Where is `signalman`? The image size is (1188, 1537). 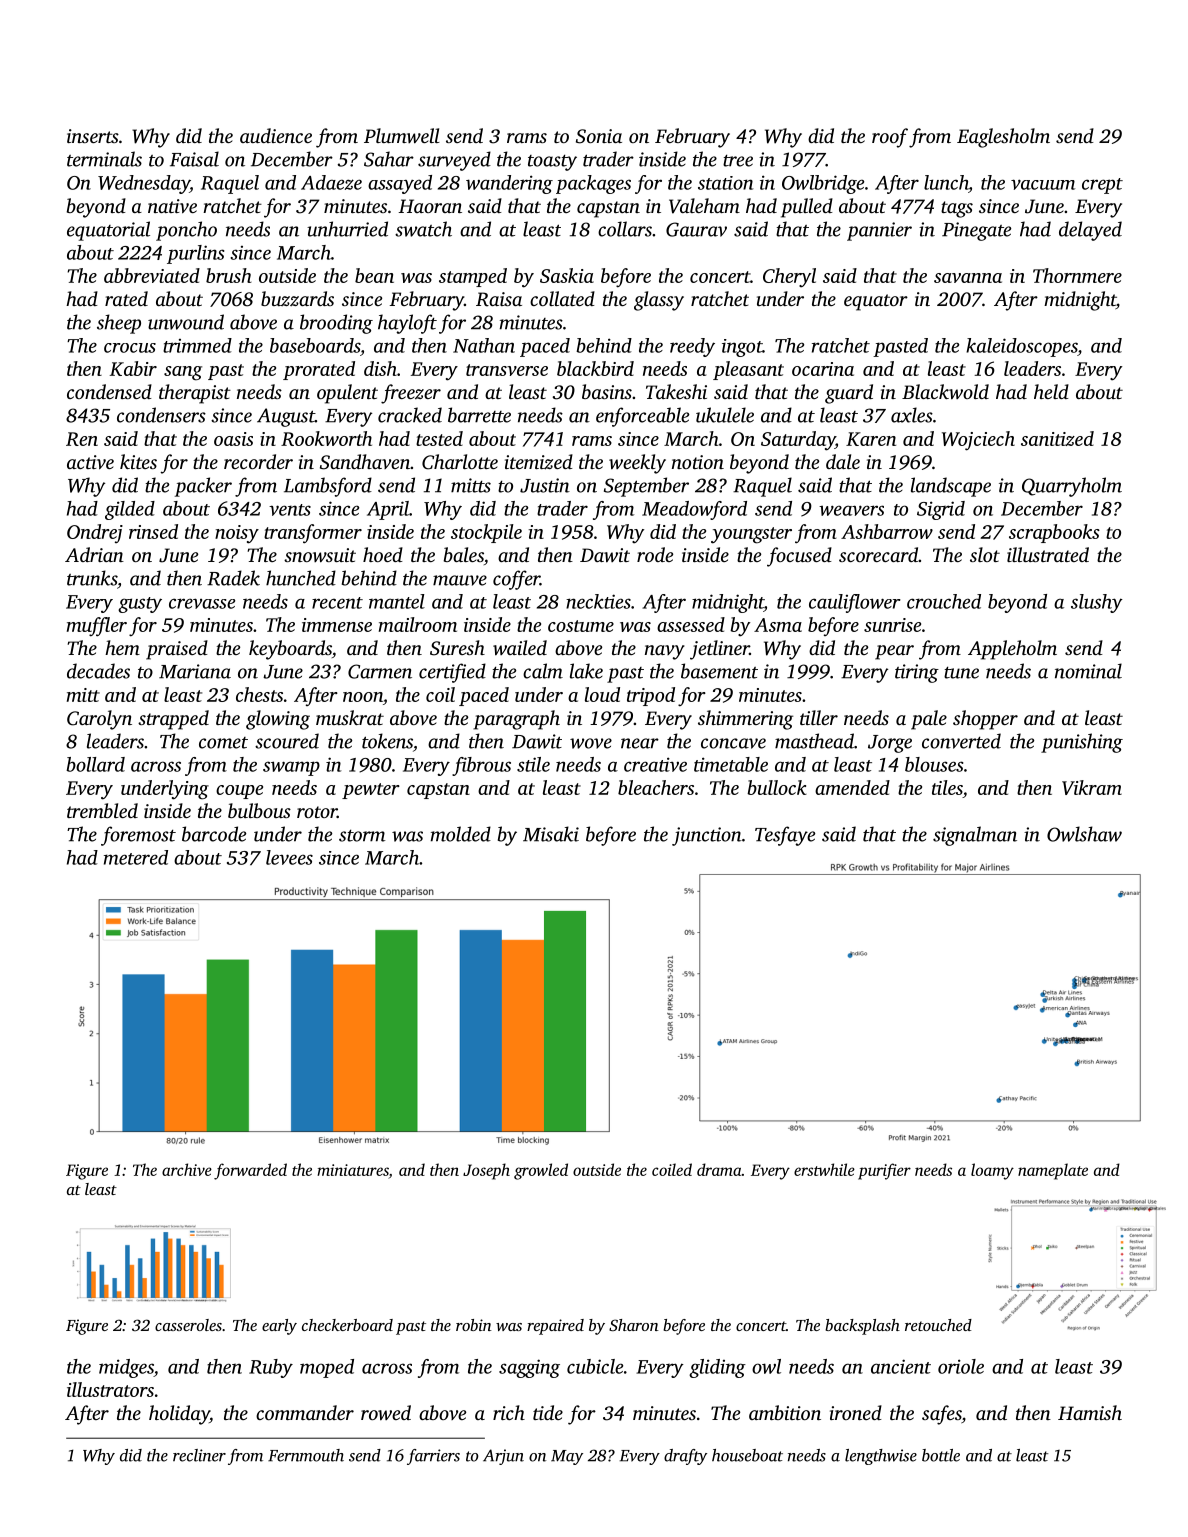 signalman is located at coordinates (975, 836).
